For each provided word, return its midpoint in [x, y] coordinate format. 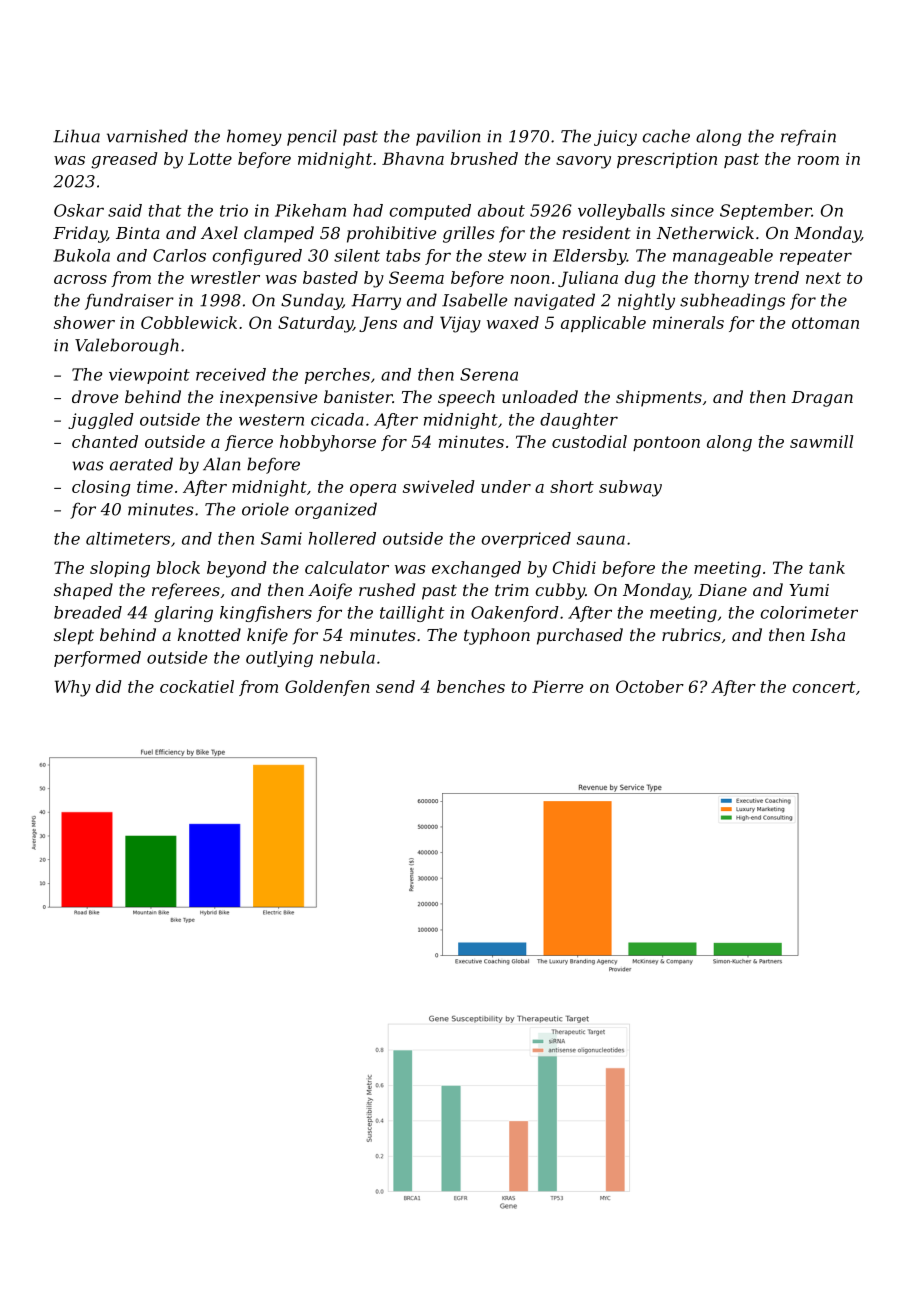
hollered [342, 538]
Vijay [460, 324]
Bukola [81, 255]
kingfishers [266, 614]
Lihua [76, 136]
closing [101, 488]
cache [666, 136]
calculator [347, 567]
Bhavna [413, 158]
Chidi [574, 567]
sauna [601, 540]
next [823, 278]
